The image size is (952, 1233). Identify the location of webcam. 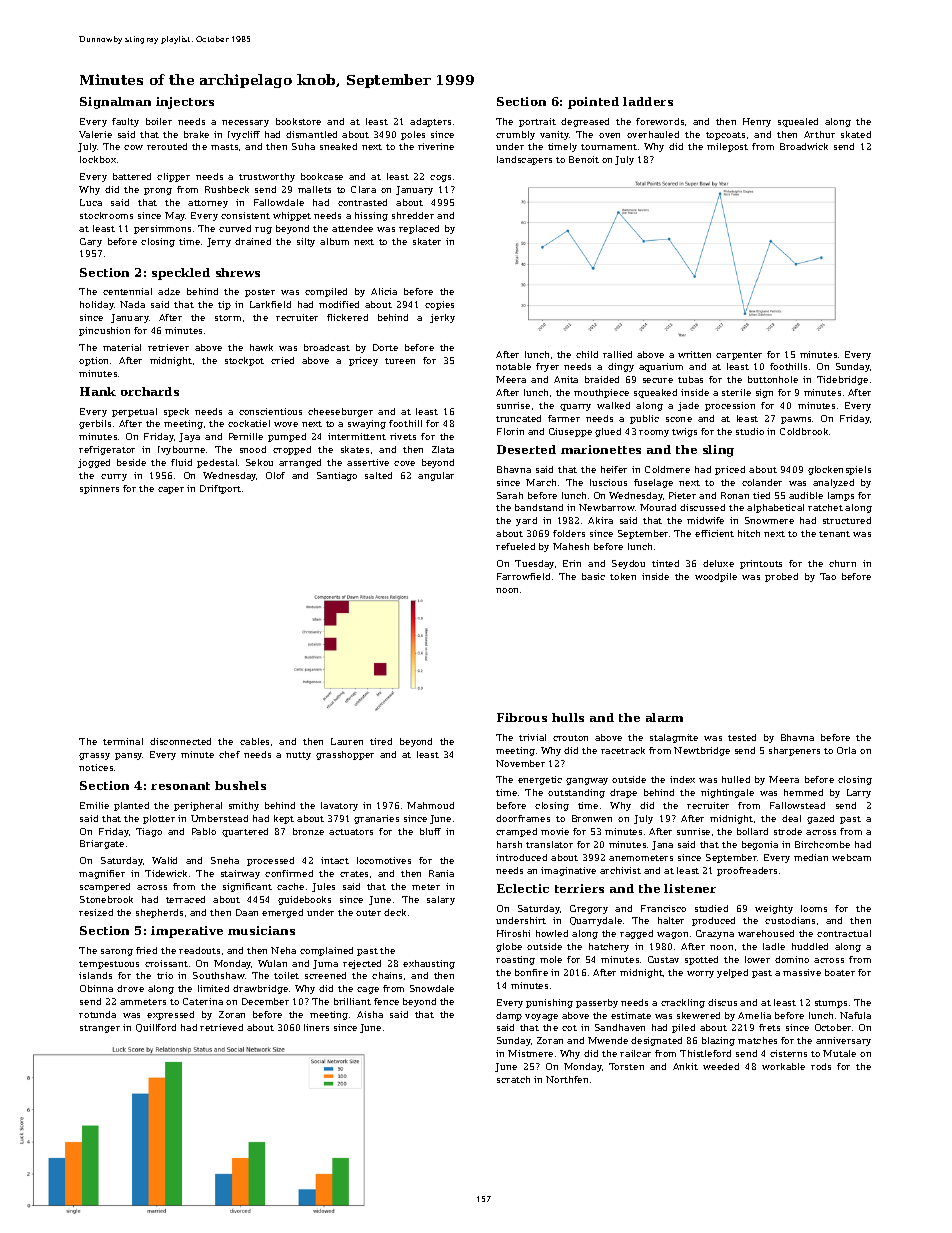
(851, 857).
